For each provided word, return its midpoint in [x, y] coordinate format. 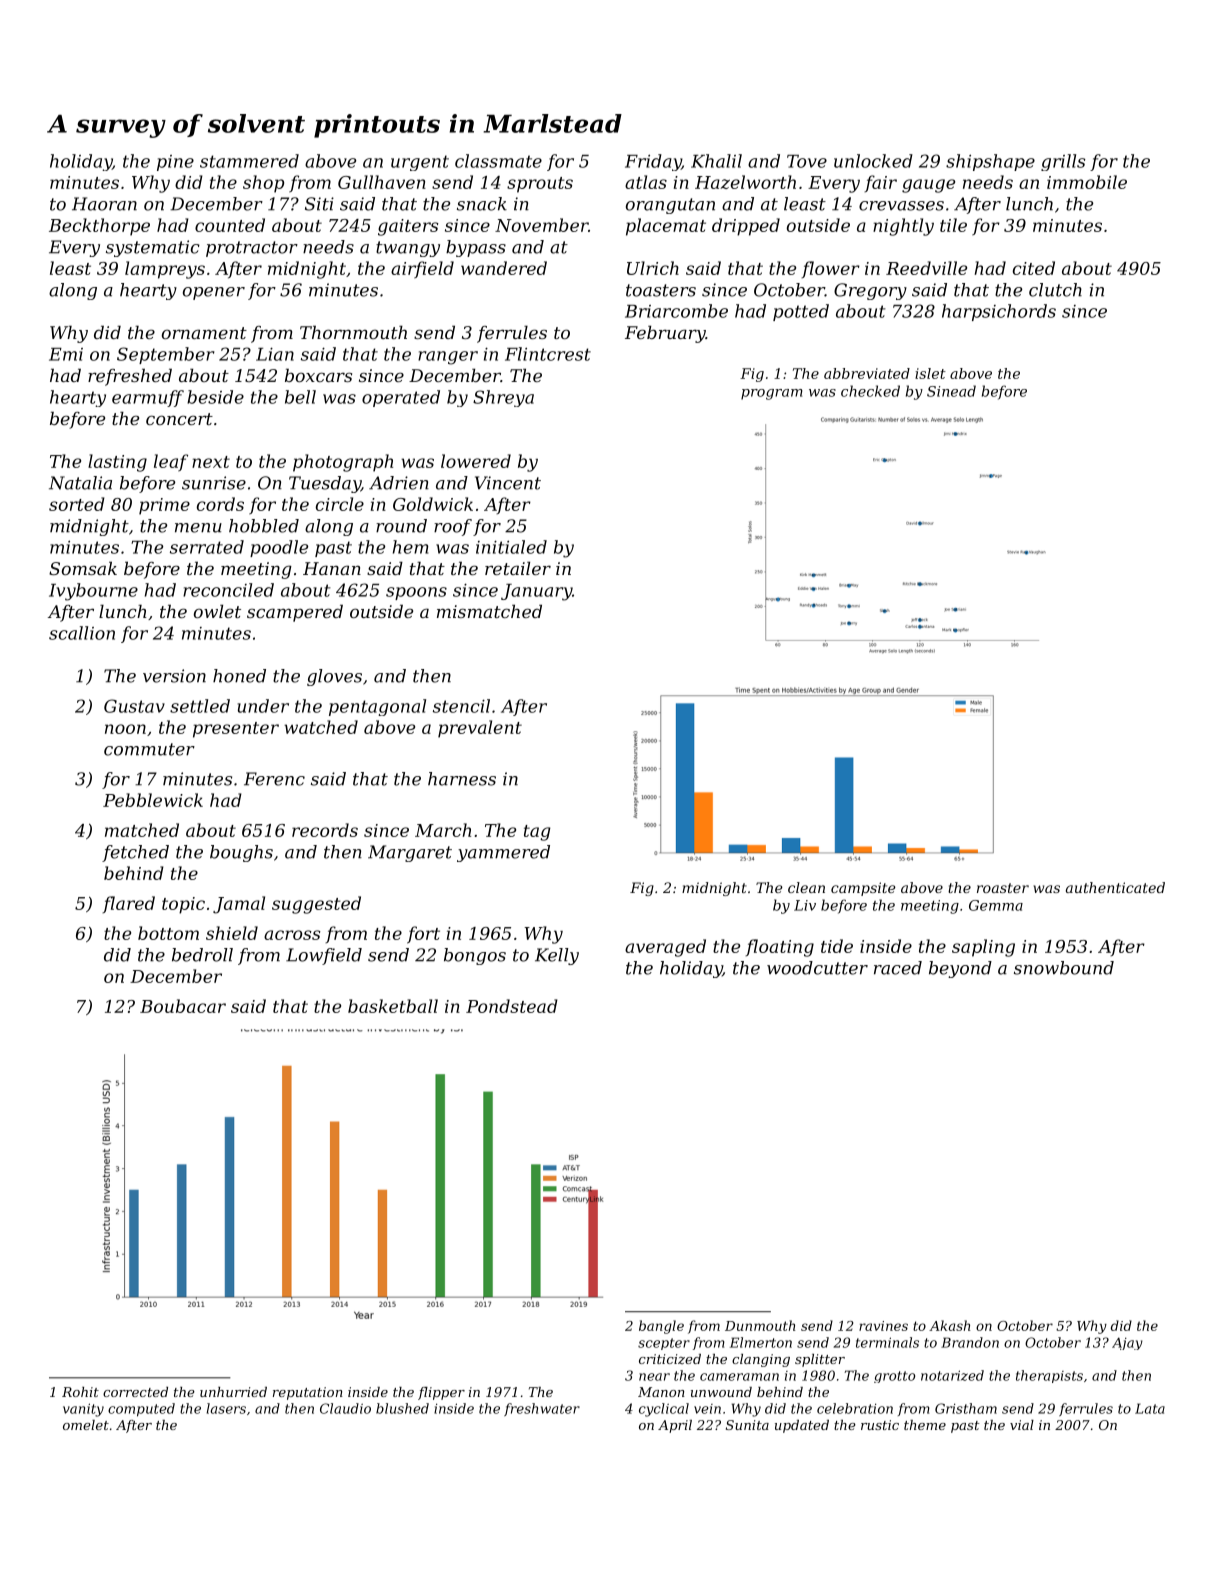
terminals [887, 1342]
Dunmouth [760, 1325]
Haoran [104, 204]
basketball [393, 1006]
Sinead [951, 391]
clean [806, 887]
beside [215, 397]
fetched [135, 853]
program [772, 394]
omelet [86, 1425]
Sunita [747, 1425]
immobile [1087, 182]
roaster [1003, 888]
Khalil [716, 161]
